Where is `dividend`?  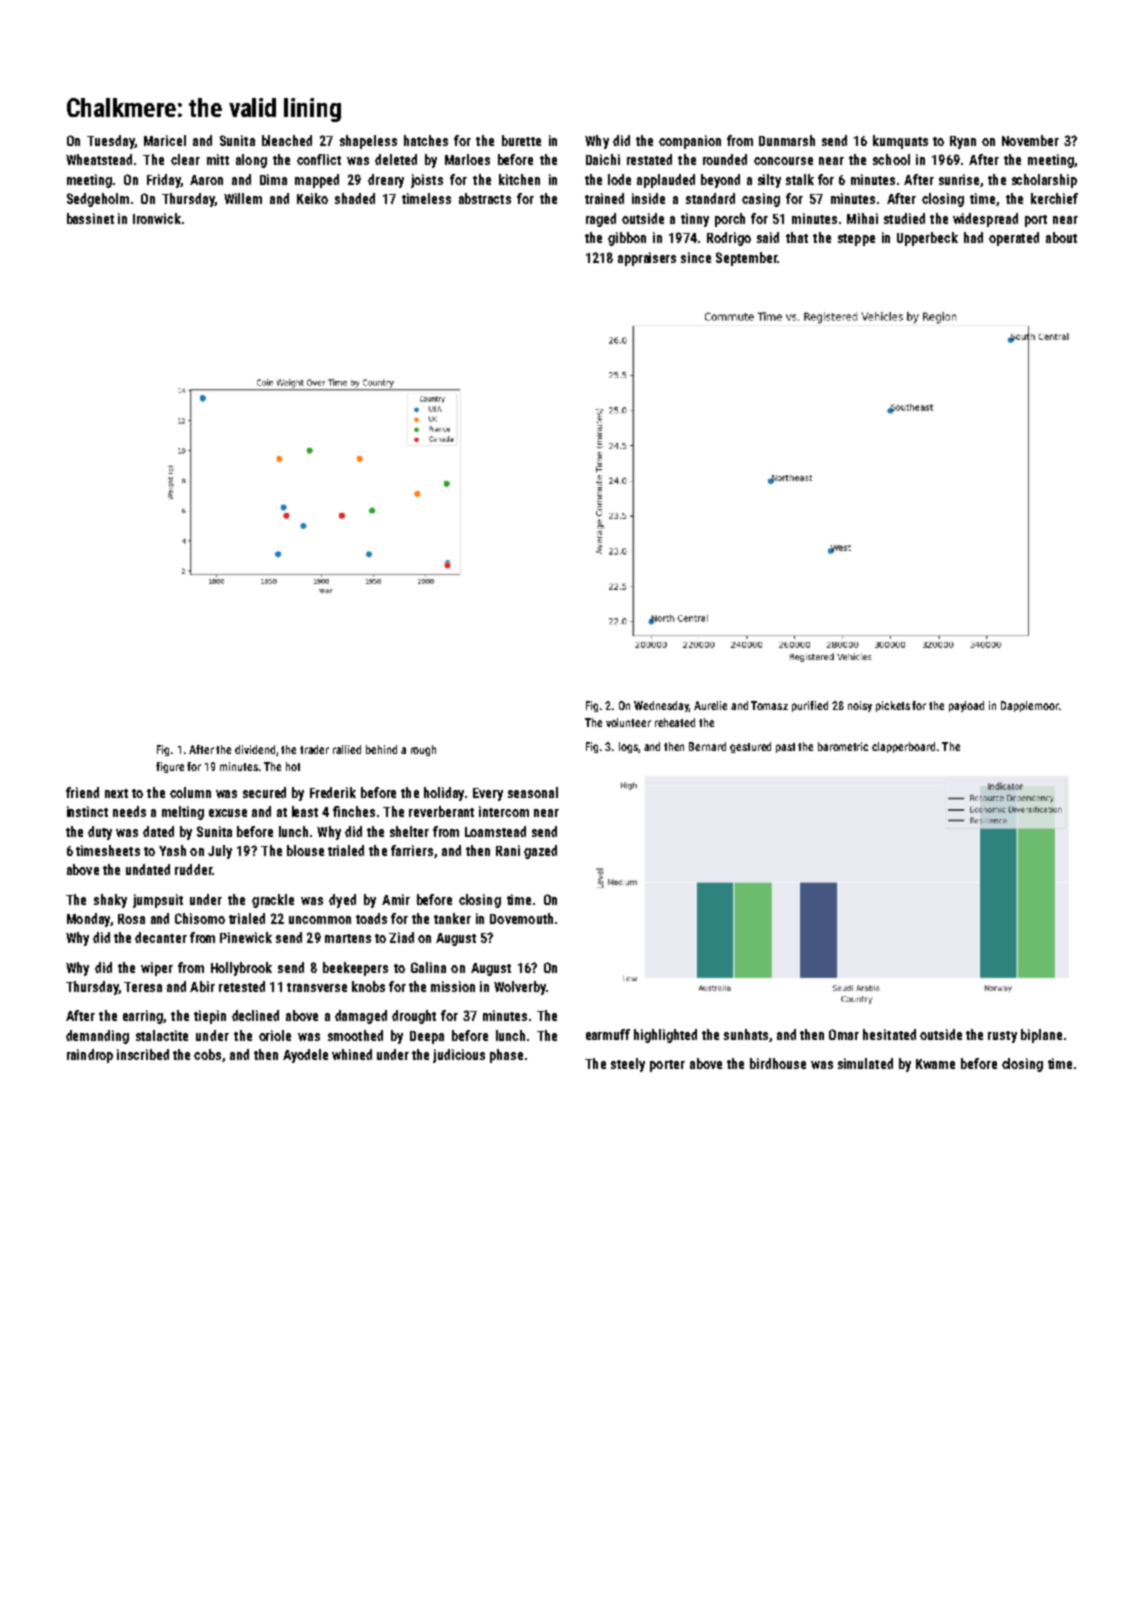
dividend is located at coordinates (256, 750).
